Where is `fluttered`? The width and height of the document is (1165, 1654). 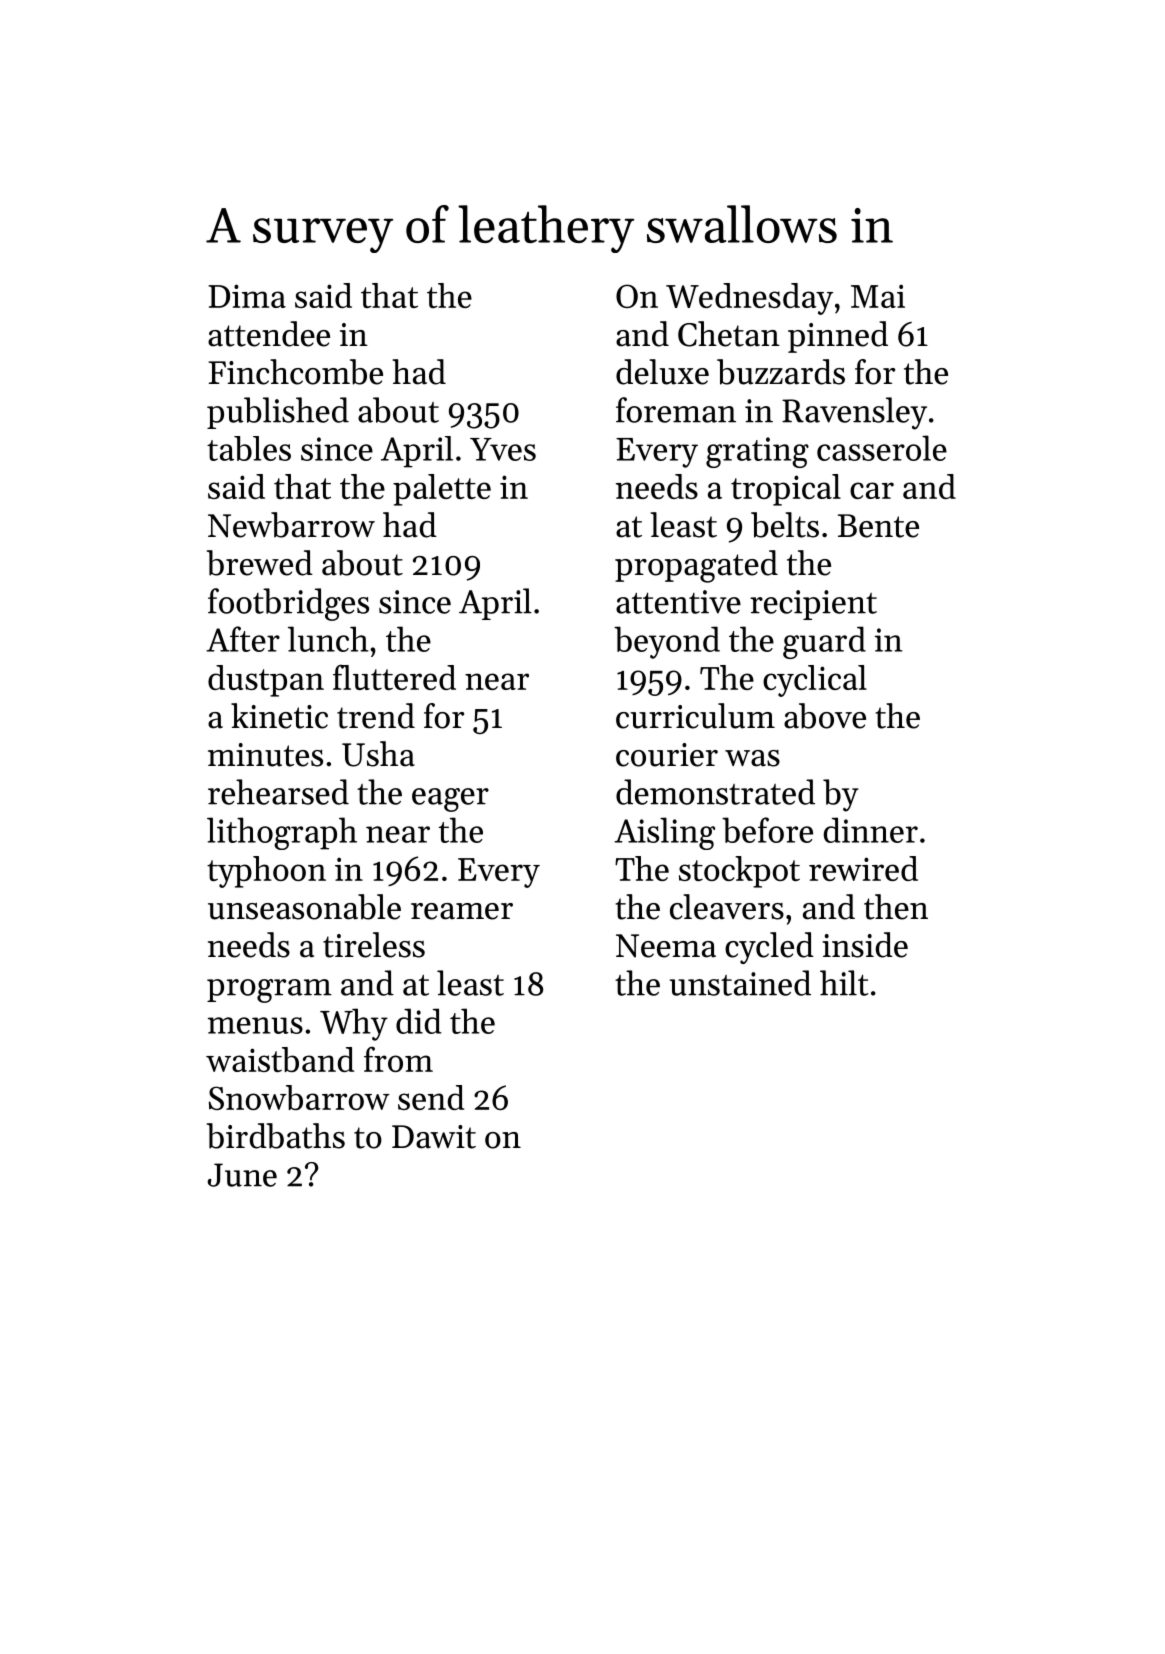 fluttered is located at coordinates (394, 677).
